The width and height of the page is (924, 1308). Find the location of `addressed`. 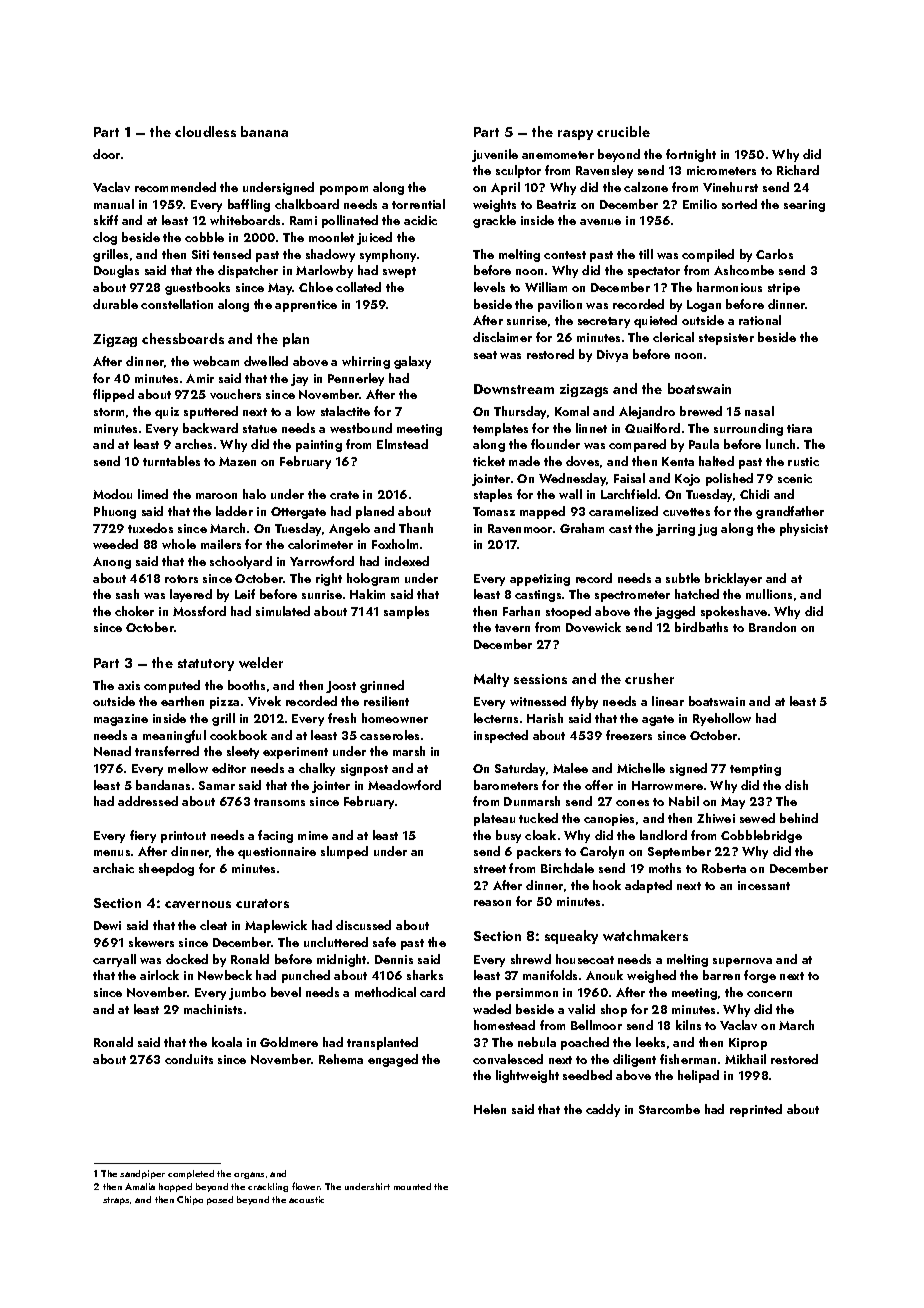

addressed is located at coordinates (148, 801).
